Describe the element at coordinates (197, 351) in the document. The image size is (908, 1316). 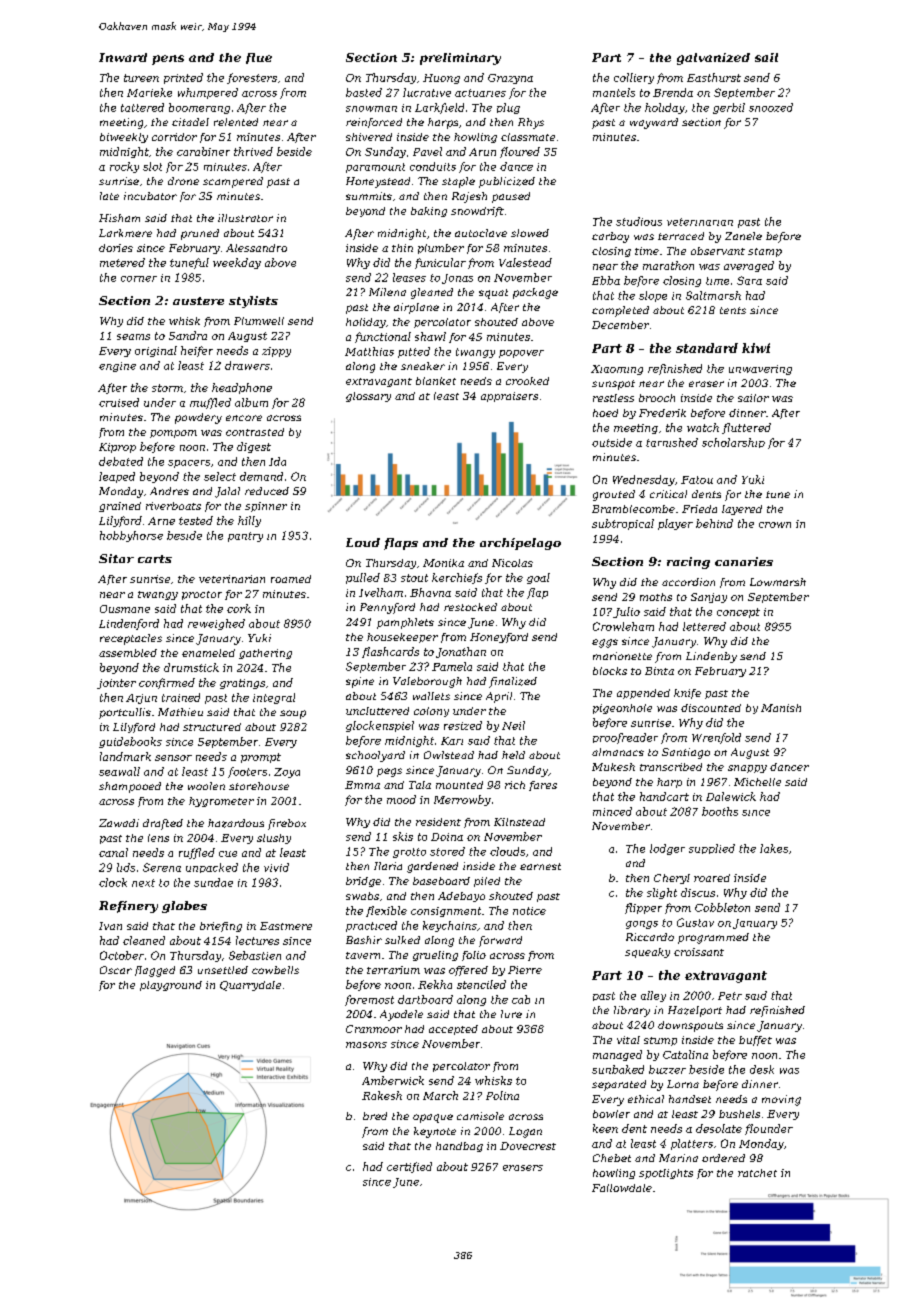
I see `heifer` at that location.
